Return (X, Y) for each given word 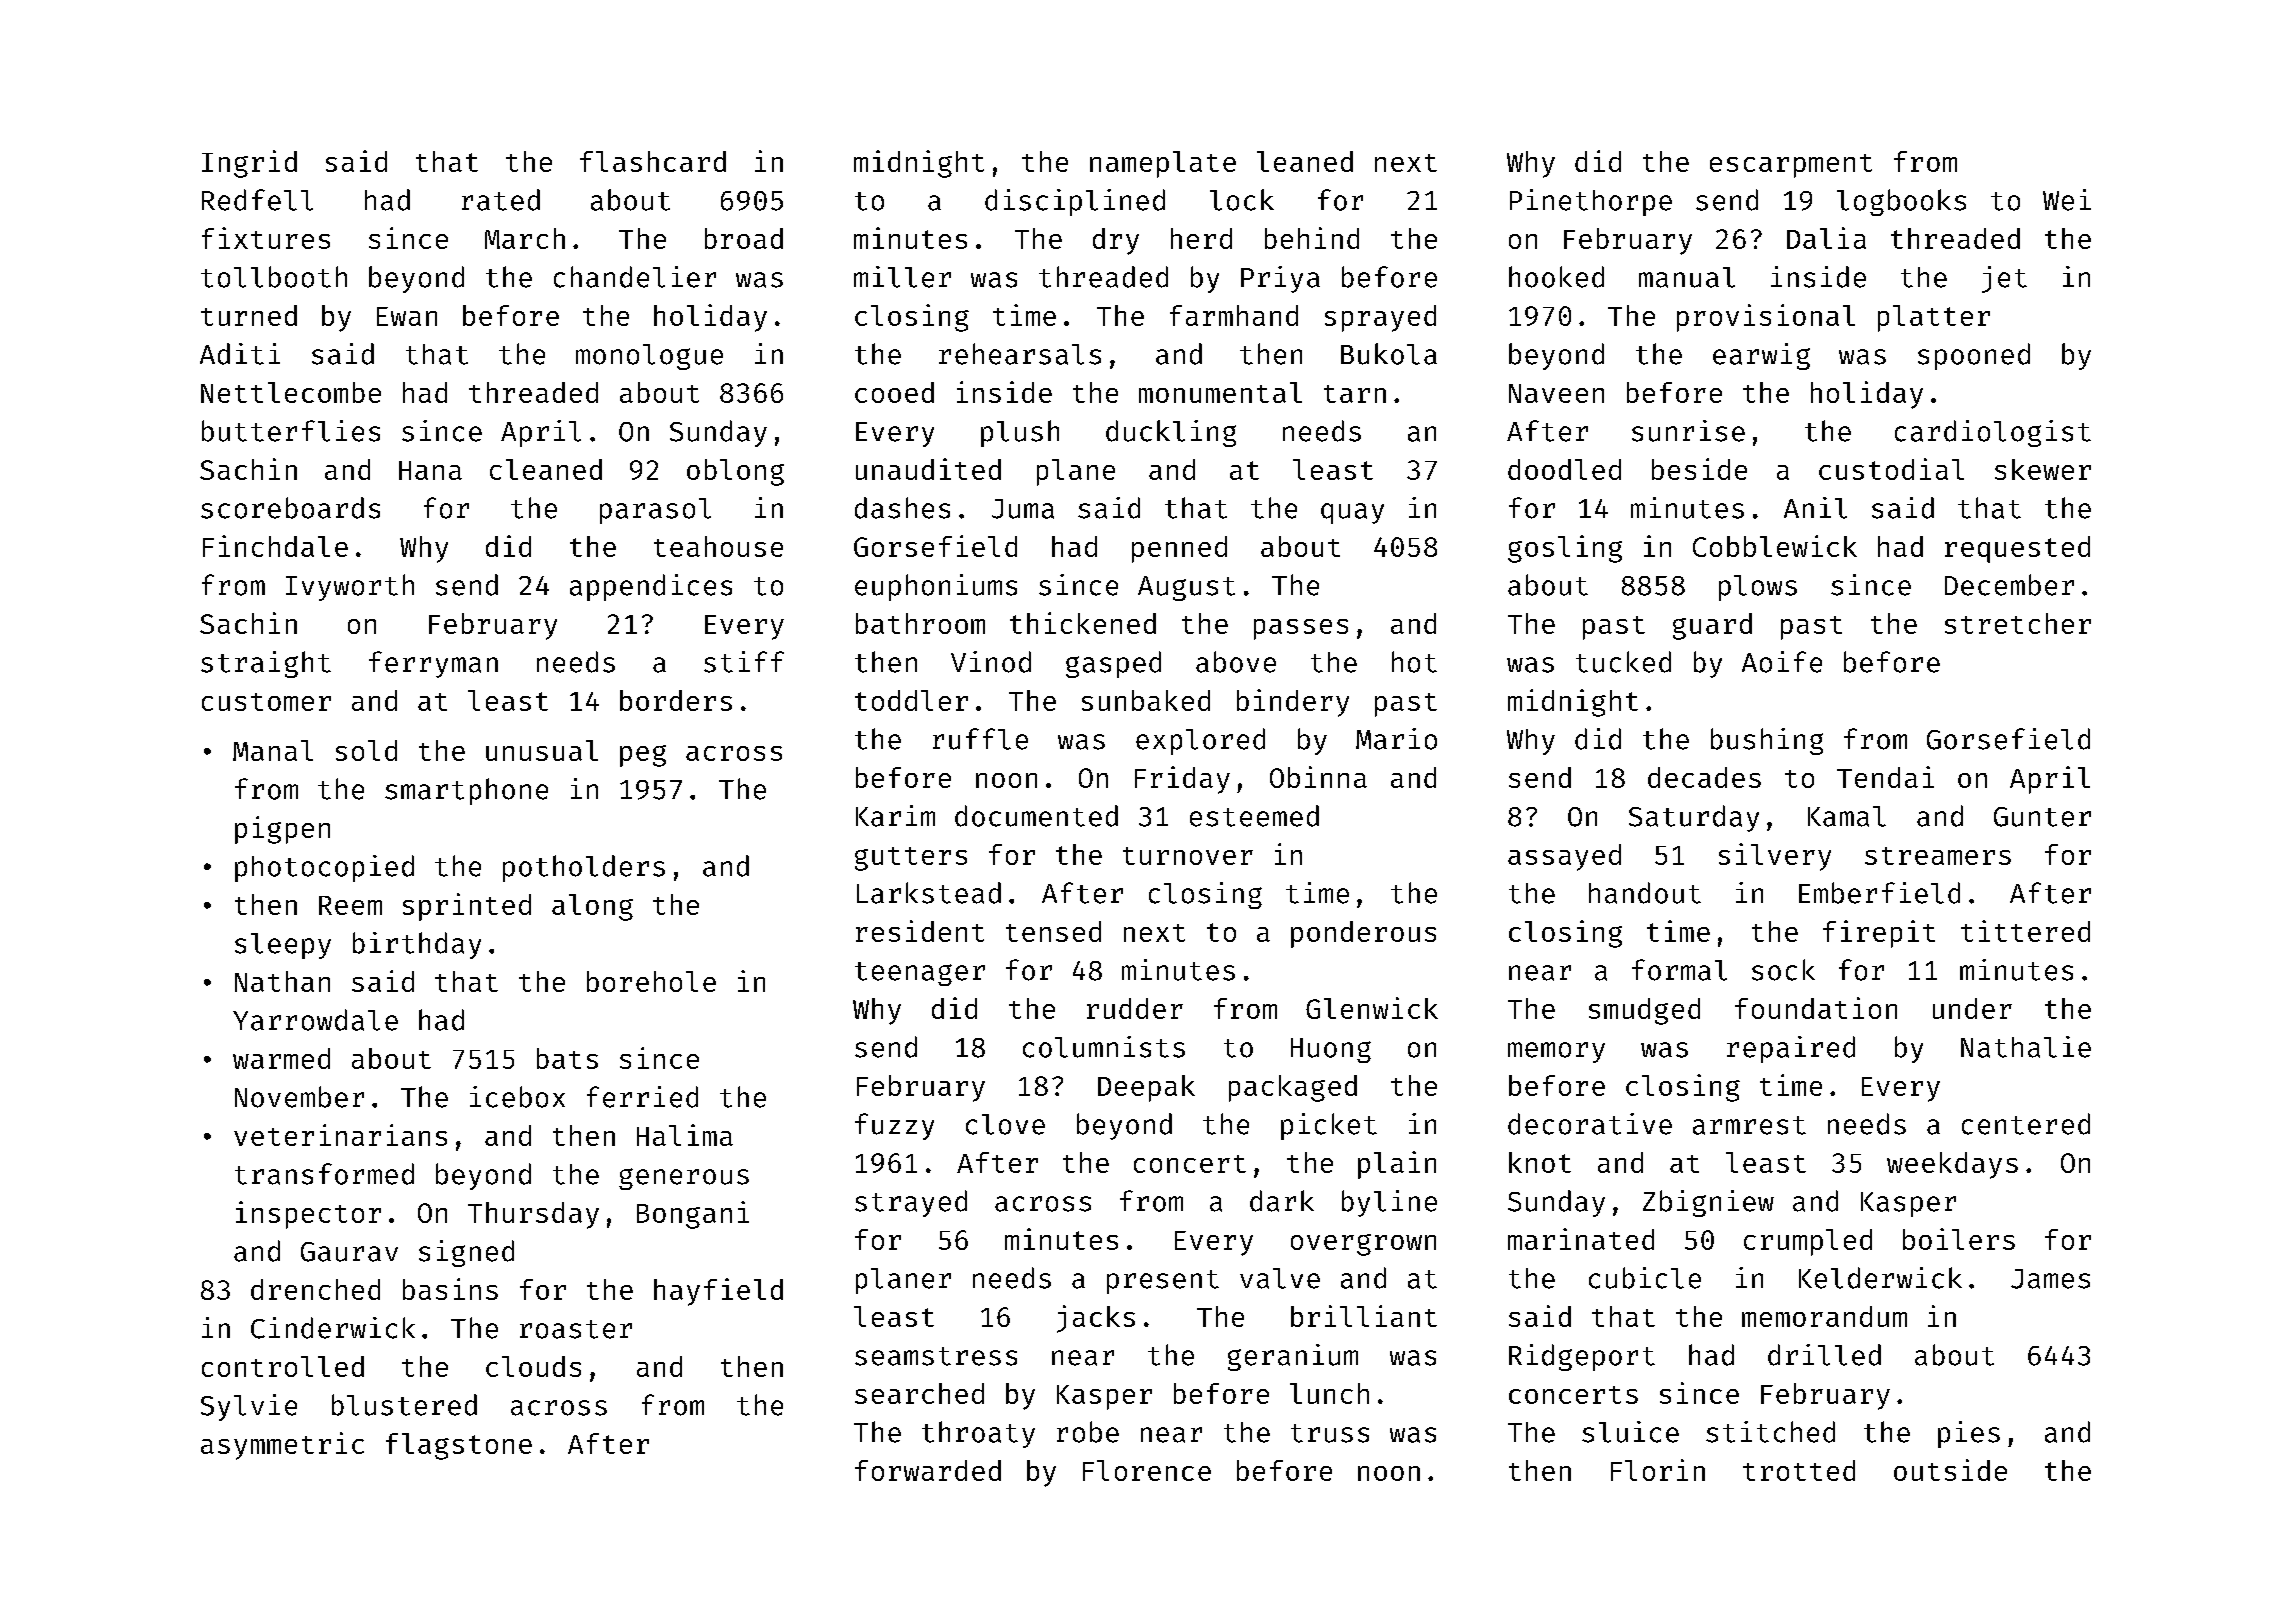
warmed (281, 1058)
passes (1301, 629)
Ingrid (249, 164)
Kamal (1847, 816)
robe (1088, 1432)
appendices (651, 587)
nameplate (1163, 164)
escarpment (1791, 166)
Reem (350, 905)
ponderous (1363, 934)
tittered (2025, 931)
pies (1969, 1434)
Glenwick (1372, 1008)
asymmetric (282, 1446)
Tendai (1885, 777)
